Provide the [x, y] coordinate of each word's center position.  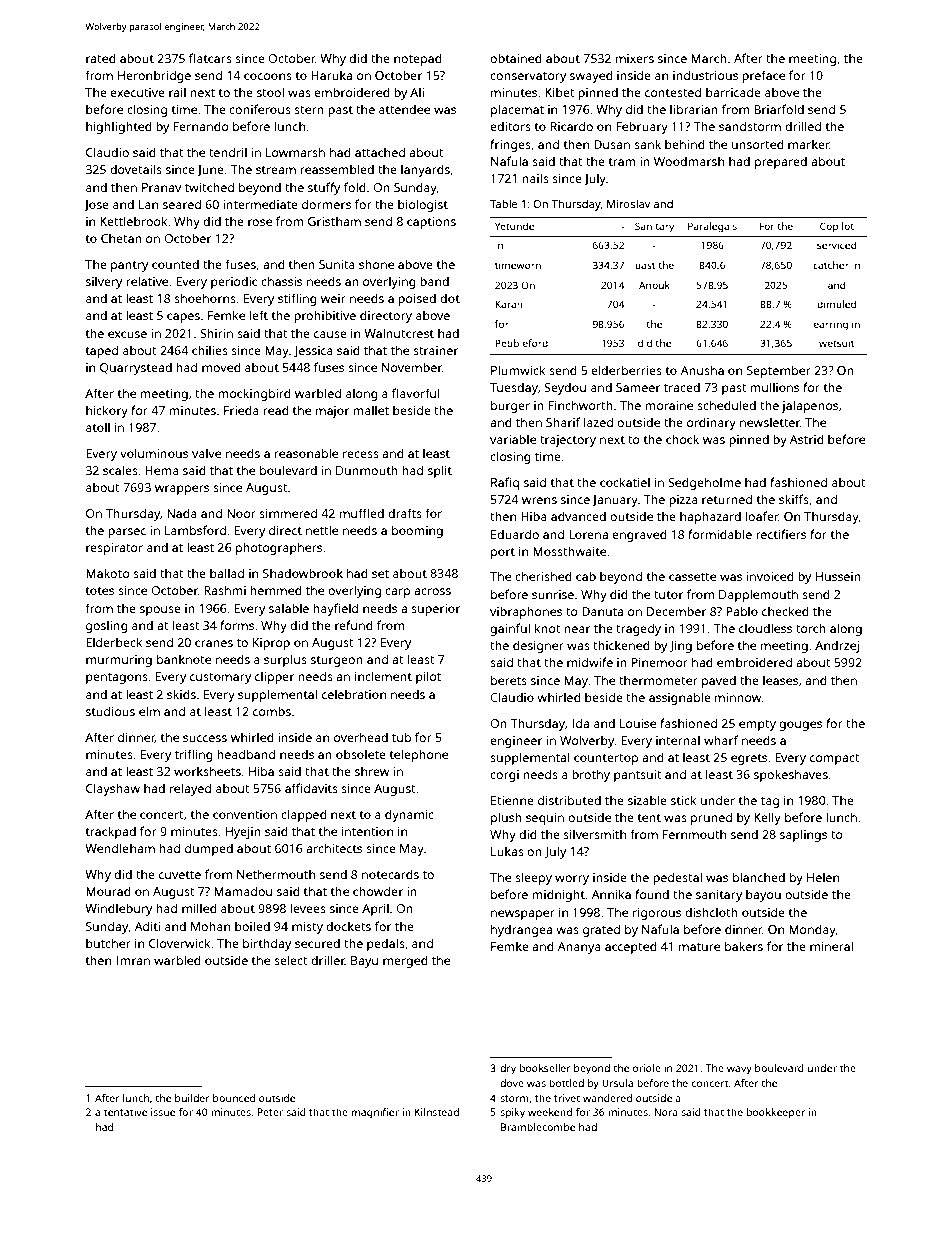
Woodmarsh [689, 161]
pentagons [117, 678]
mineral [831, 946]
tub [401, 737]
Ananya [579, 948]
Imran [133, 960]
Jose [96, 206]
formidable [720, 534]
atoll [98, 427]
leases [780, 680]
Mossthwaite [569, 551]
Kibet [560, 92]
